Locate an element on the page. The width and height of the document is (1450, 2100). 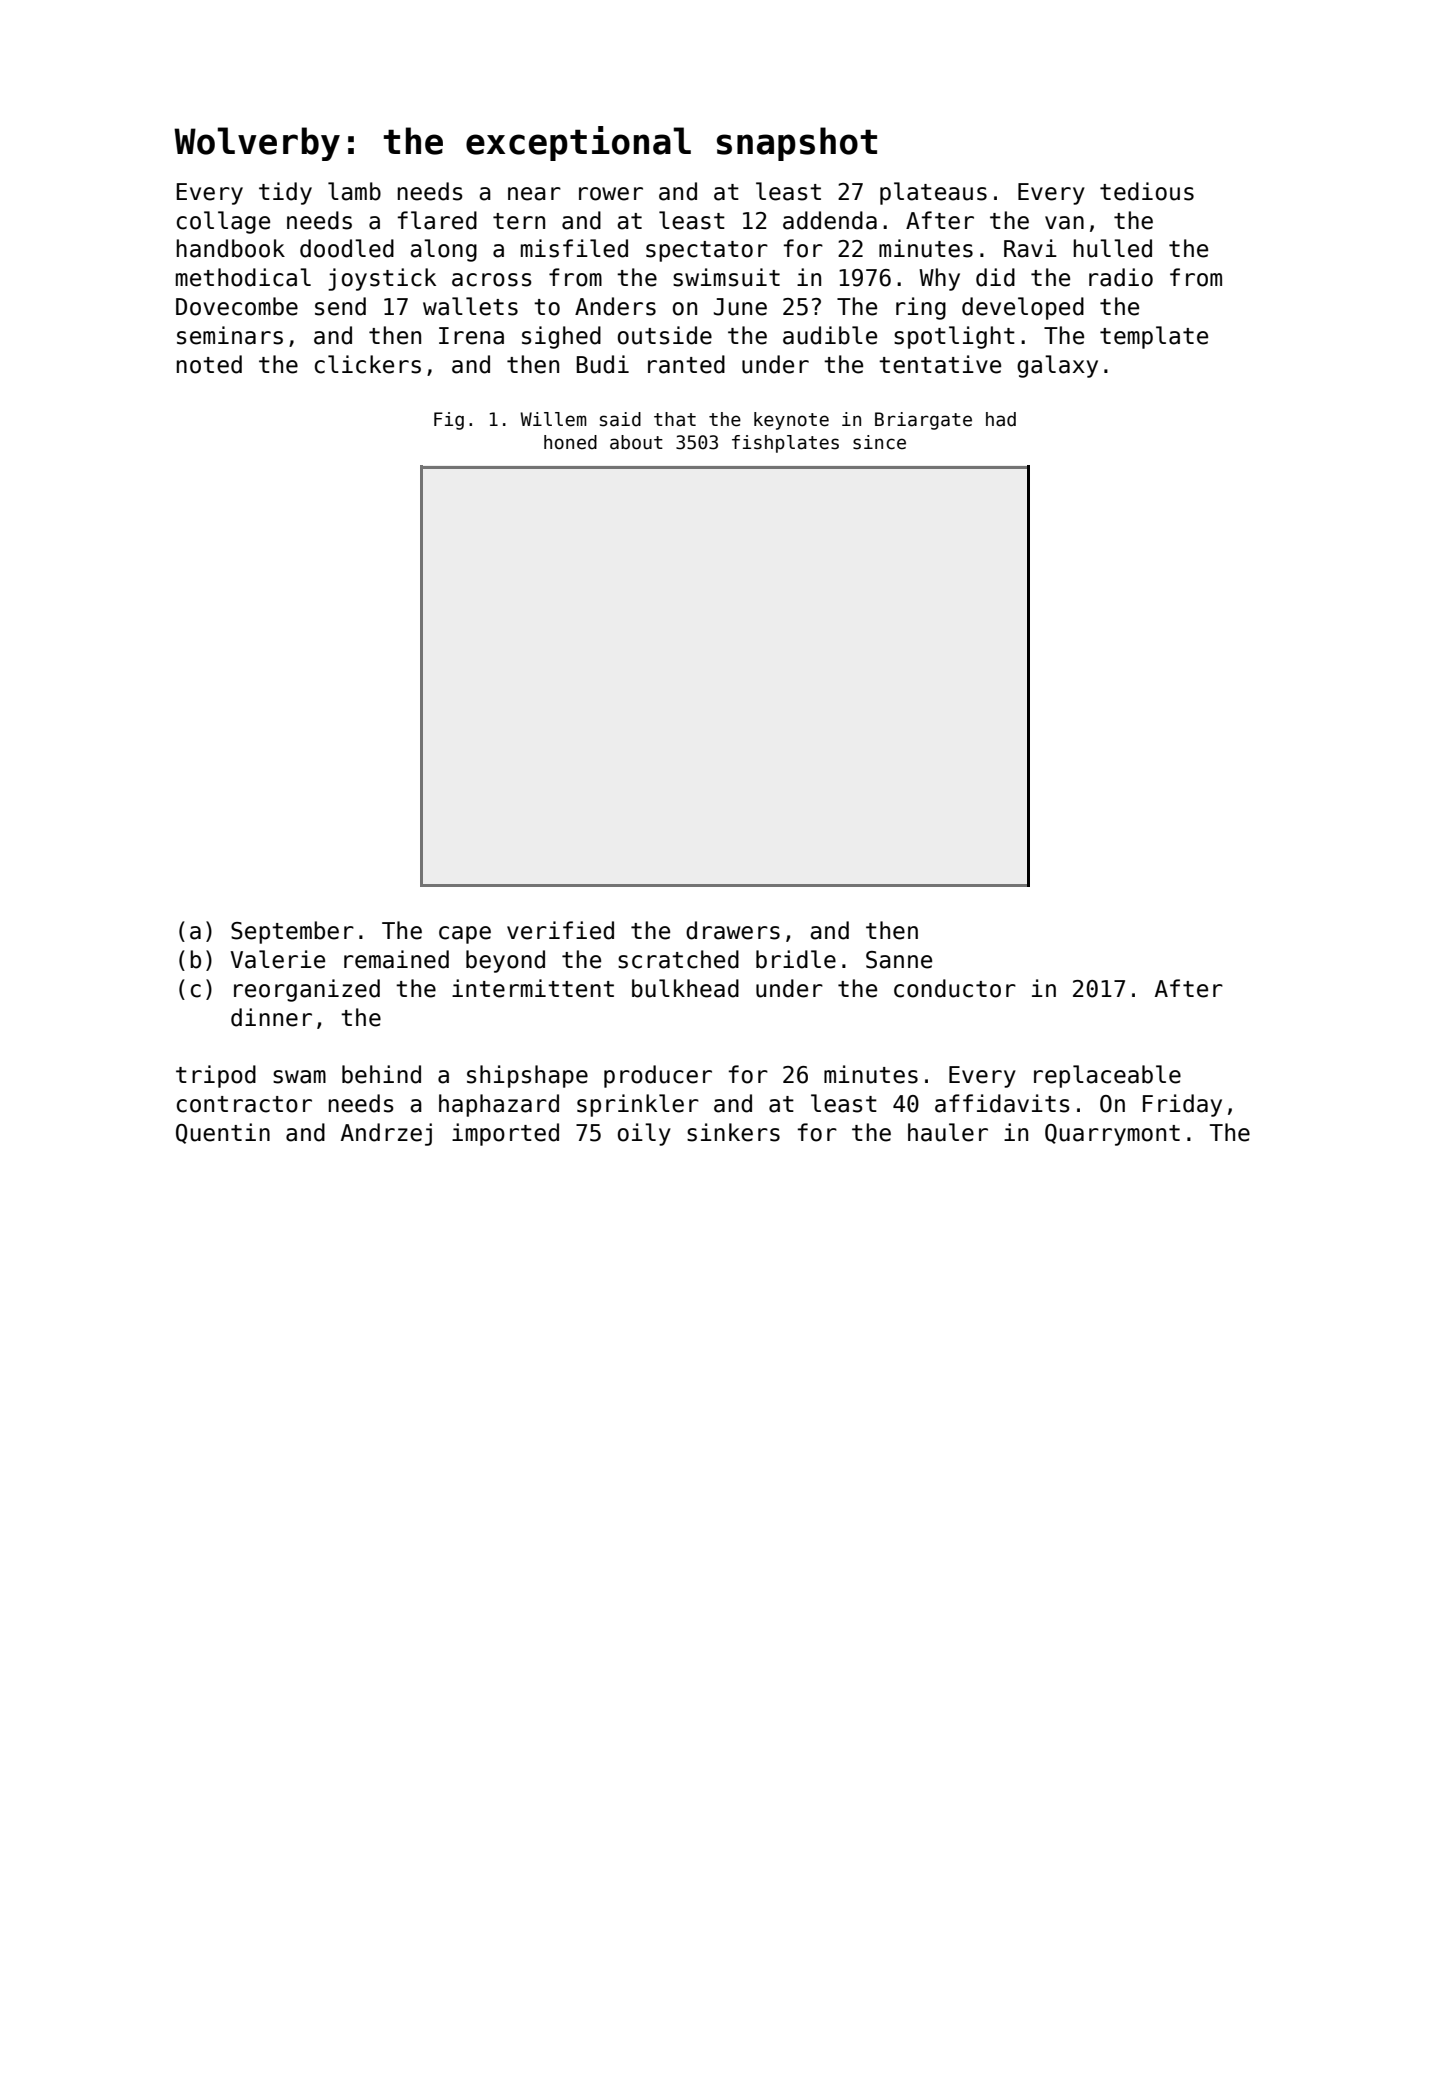
Fig is located at coordinates (449, 421).
